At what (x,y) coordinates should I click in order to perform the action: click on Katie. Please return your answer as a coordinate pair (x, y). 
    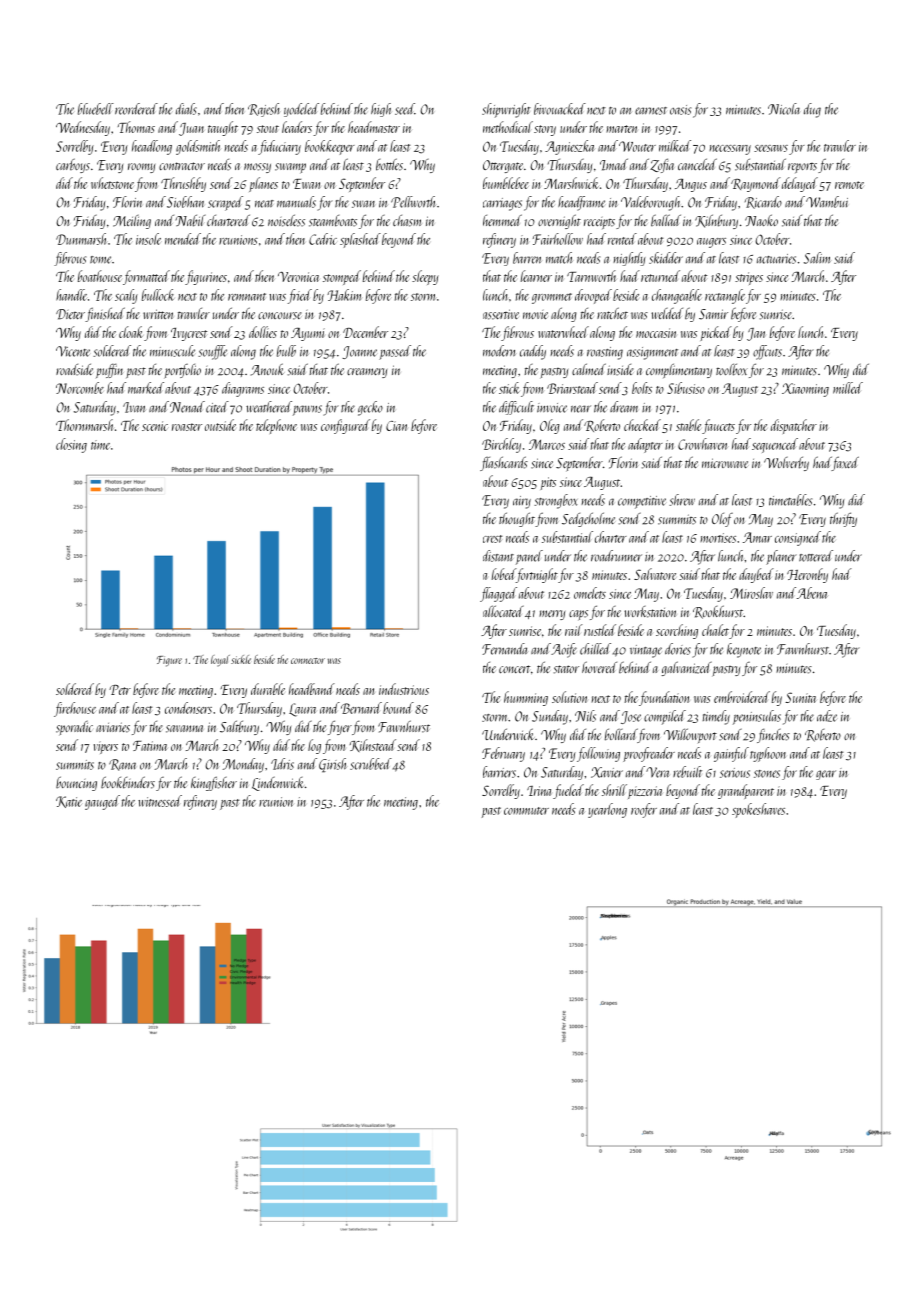
    Looking at the image, I should click on (69, 802).
